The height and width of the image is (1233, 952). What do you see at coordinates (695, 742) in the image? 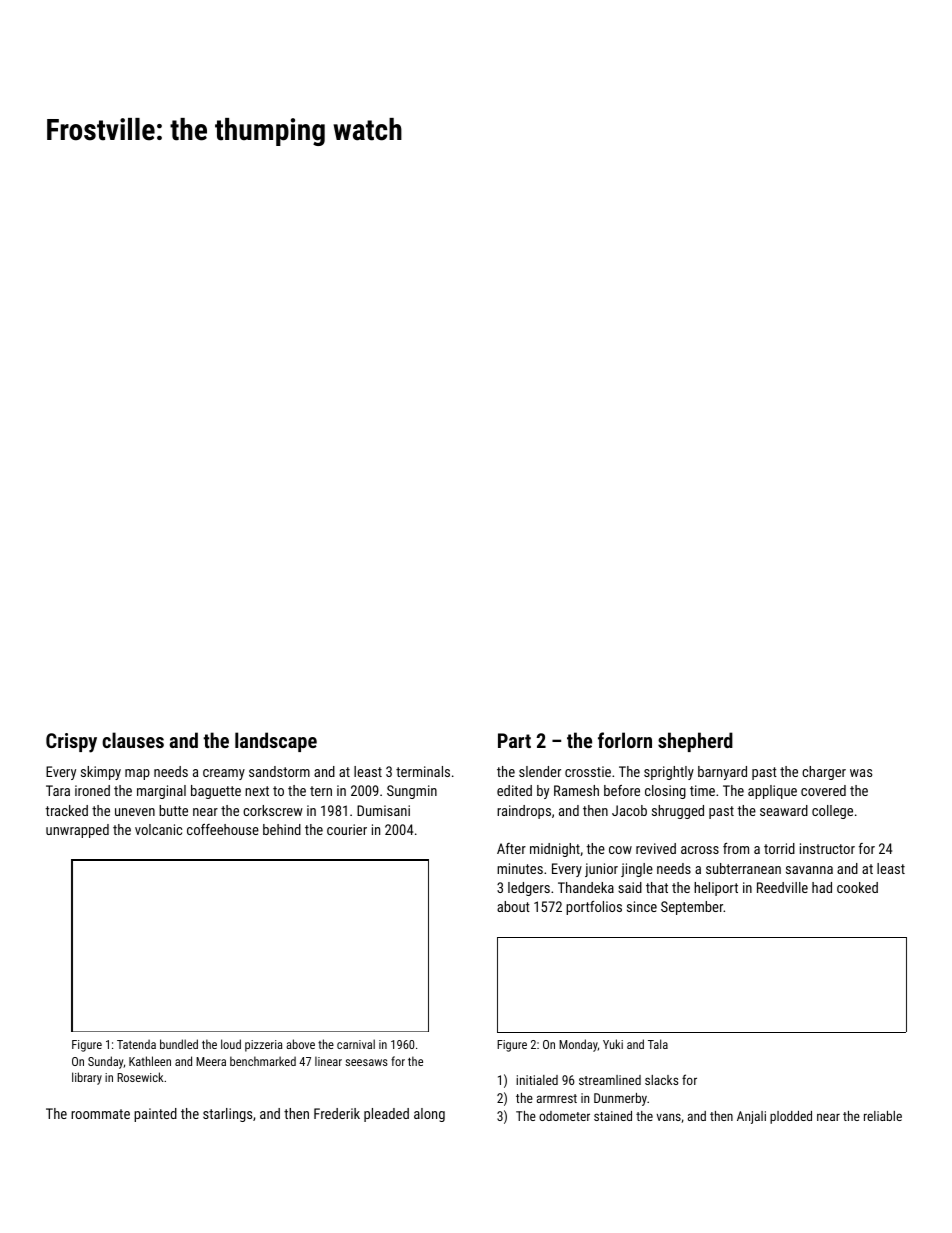
I see `shepherd` at bounding box center [695, 742].
